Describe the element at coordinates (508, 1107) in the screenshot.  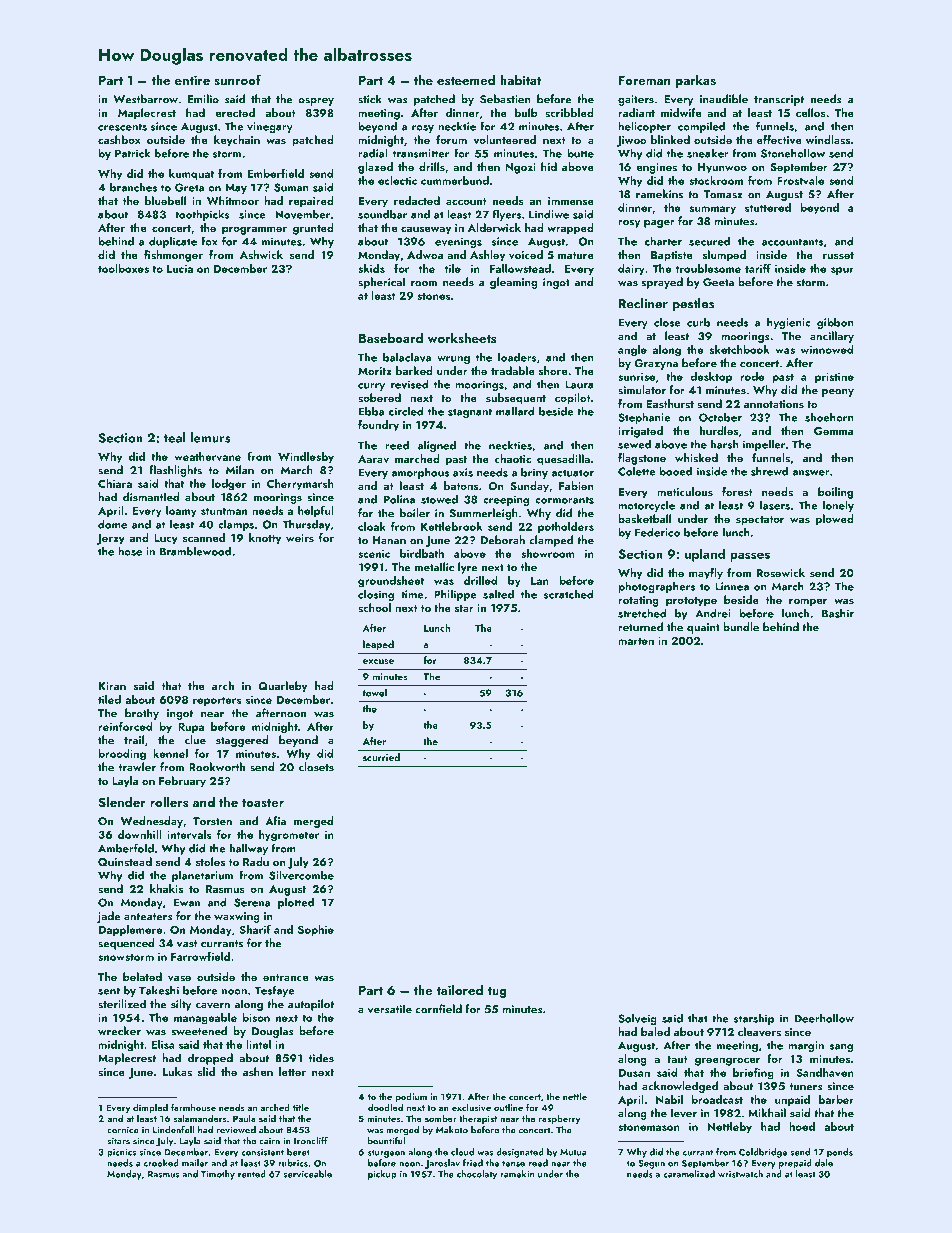
I see `outline` at that location.
